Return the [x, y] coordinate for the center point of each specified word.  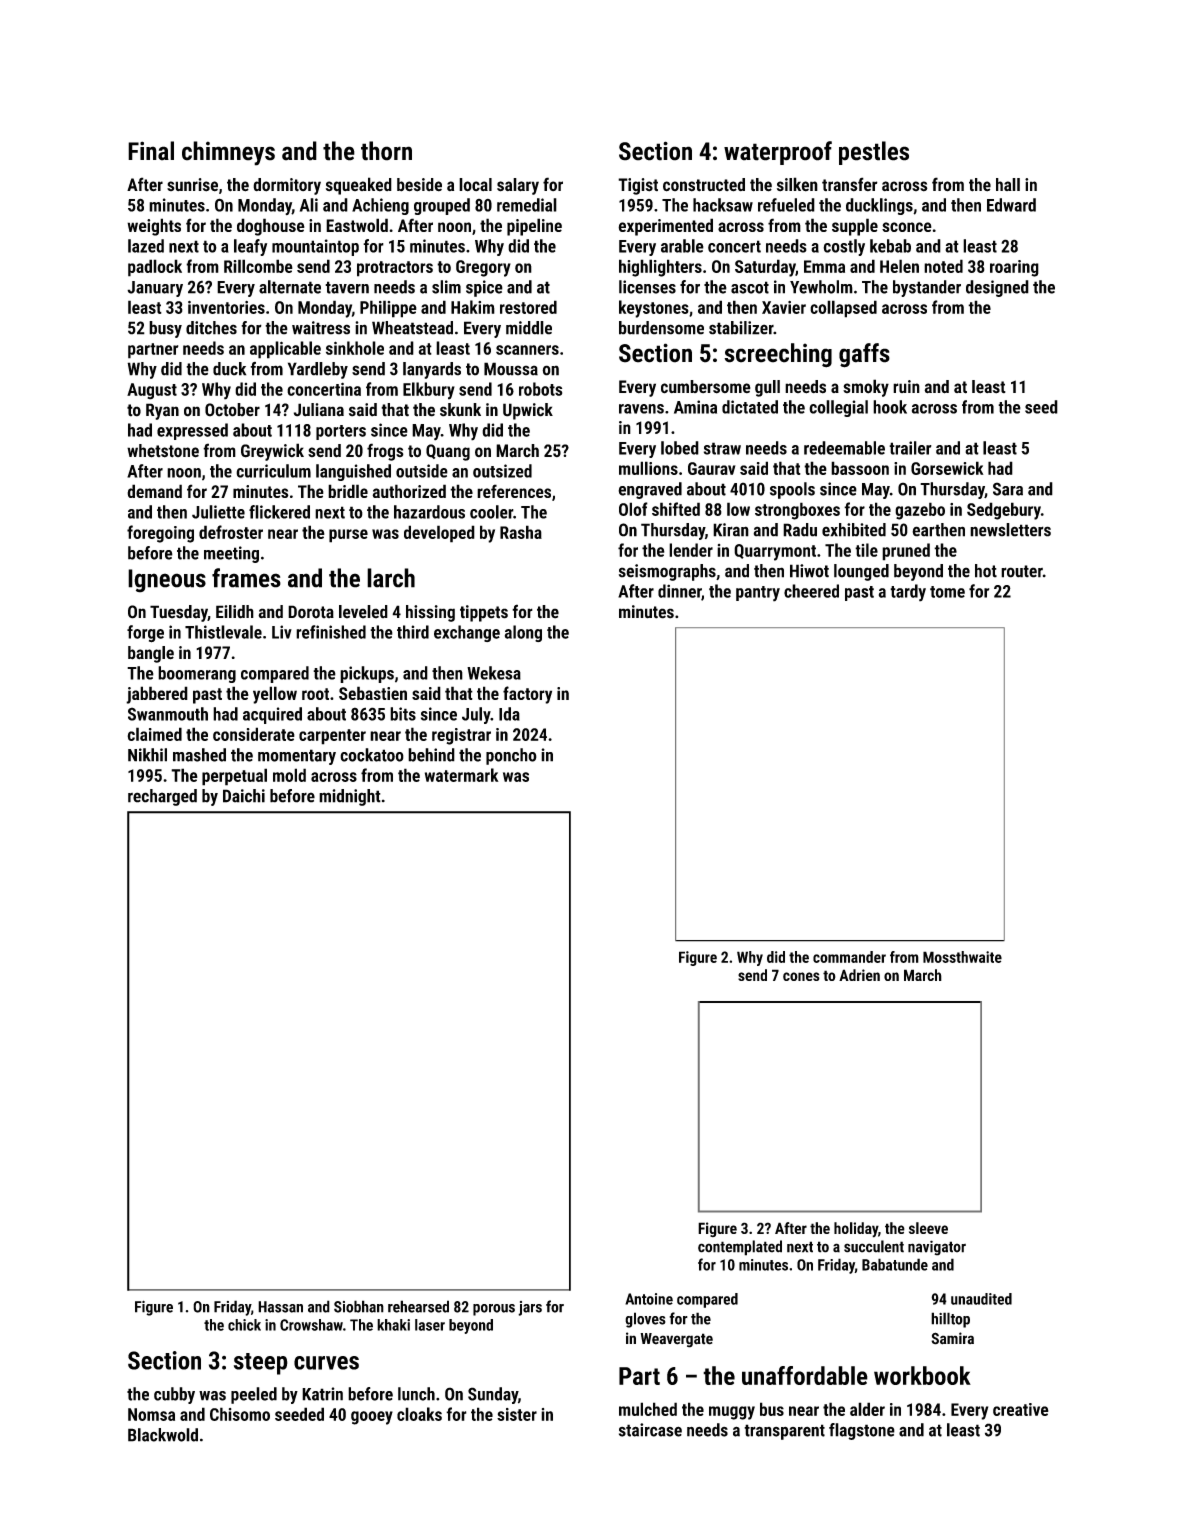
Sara [1008, 489]
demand [154, 491]
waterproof [778, 153]
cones [801, 976]
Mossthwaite [962, 957]
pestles [874, 153]
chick [244, 1325]
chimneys [228, 153]
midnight [350, 797]
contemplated [740, 1248]
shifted [676, 509]
